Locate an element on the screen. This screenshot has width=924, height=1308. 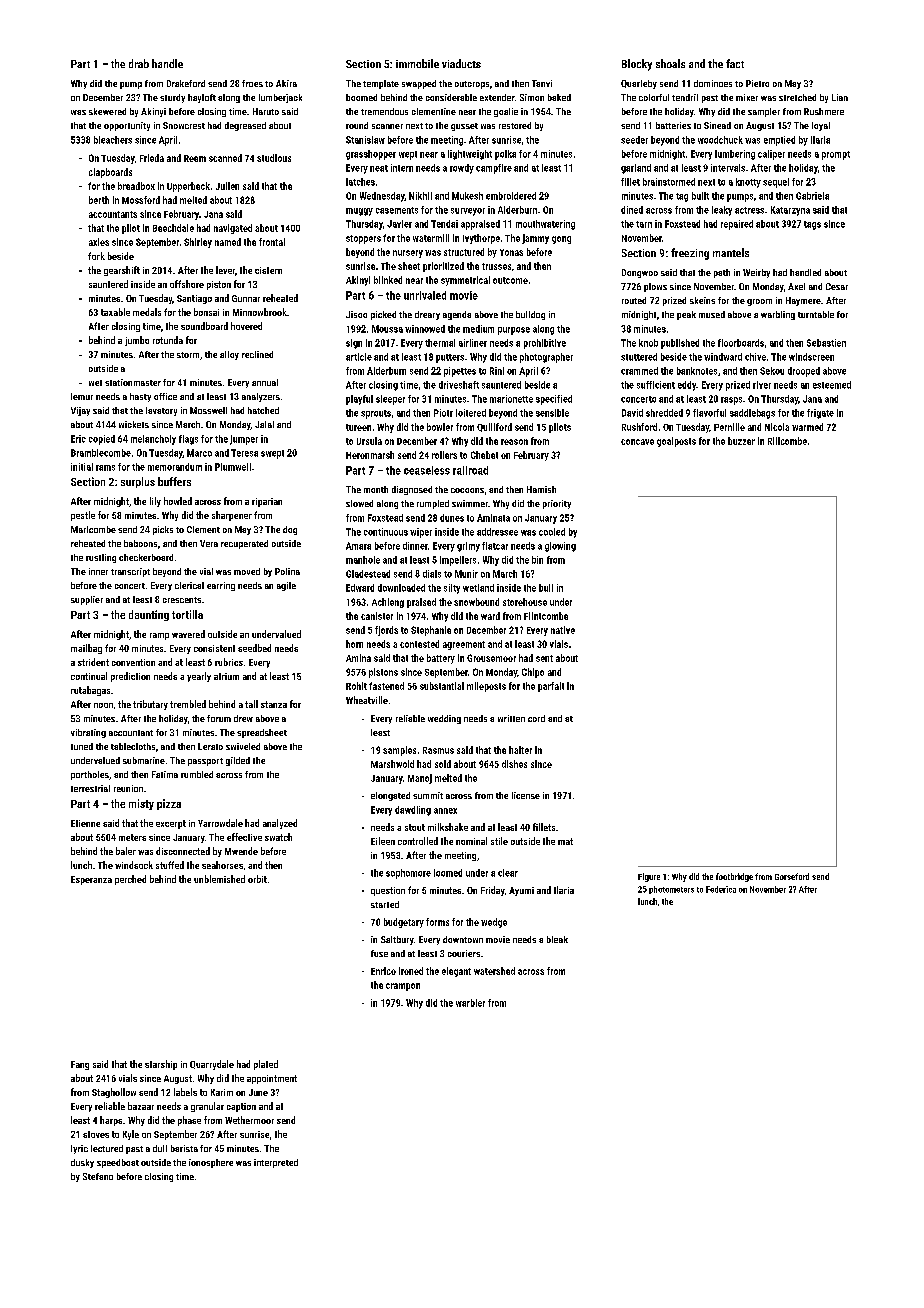
footbridge is located at coordinates (734, 877).
